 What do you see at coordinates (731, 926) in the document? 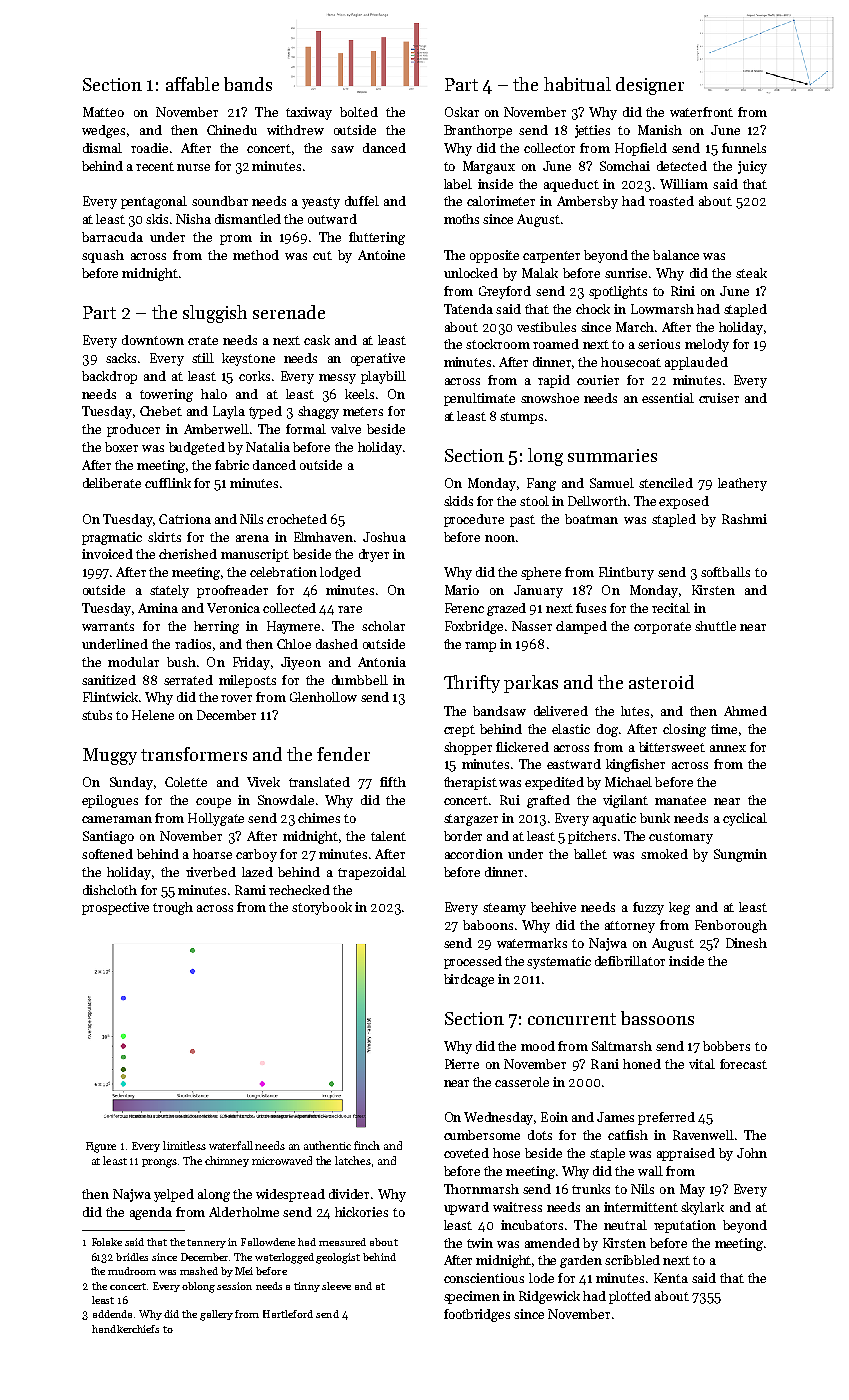
I see `Fenborough` at bounding box center [731, 926].
